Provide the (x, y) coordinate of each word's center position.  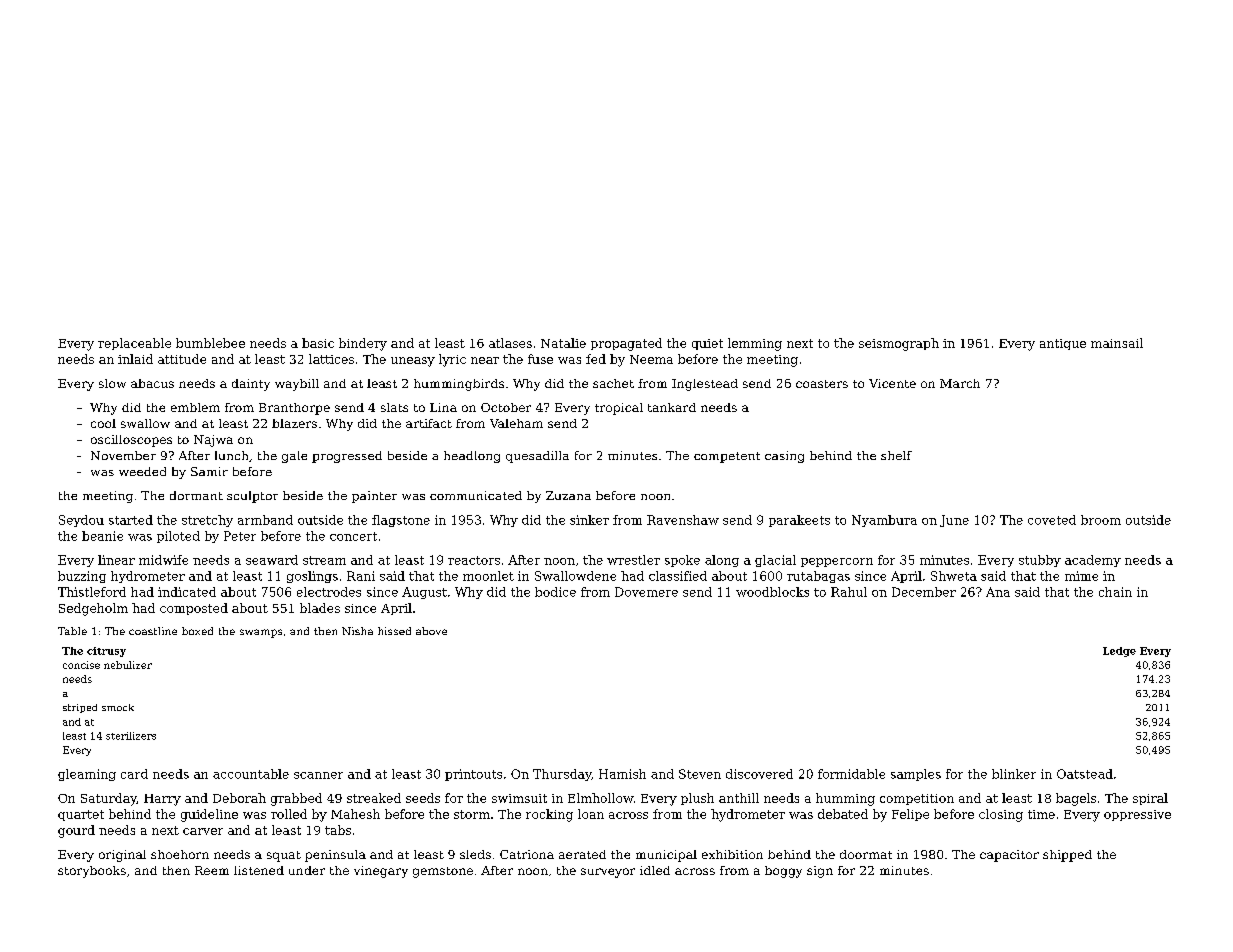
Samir (209, 471)
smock (118, 707)
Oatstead (1085, 774)
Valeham (516, 423)
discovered (759, 774)
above (431, 631)
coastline (153, 631)
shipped (1067, 856)
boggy (783, 872)
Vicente (892, 383)
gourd (76, 831)
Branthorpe (294, 409)
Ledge (1119, 652)
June (954, 521)
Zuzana (568, 495)
